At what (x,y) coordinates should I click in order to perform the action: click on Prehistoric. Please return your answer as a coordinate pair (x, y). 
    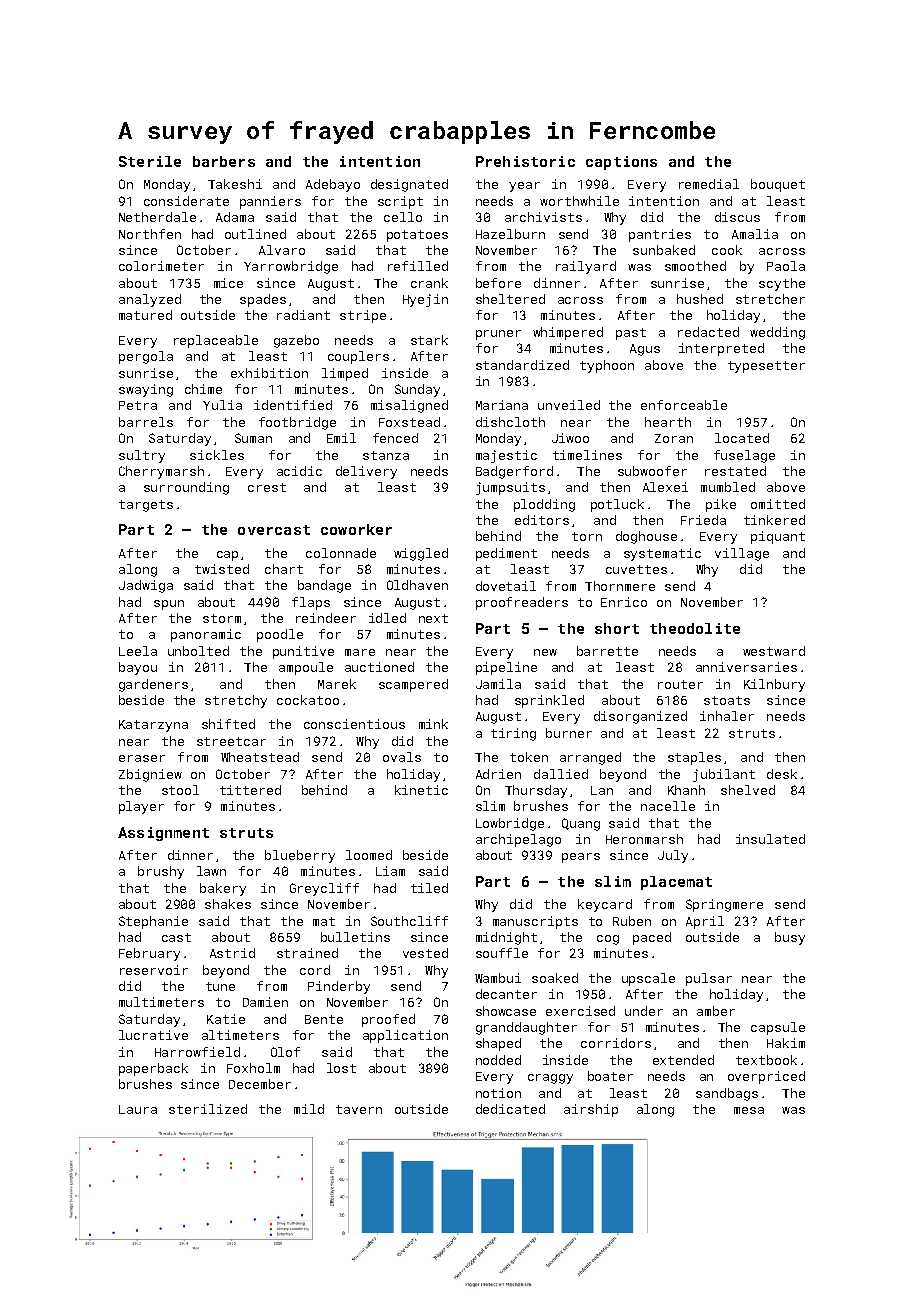
    Looking at the image, I should click on (525, 161).
